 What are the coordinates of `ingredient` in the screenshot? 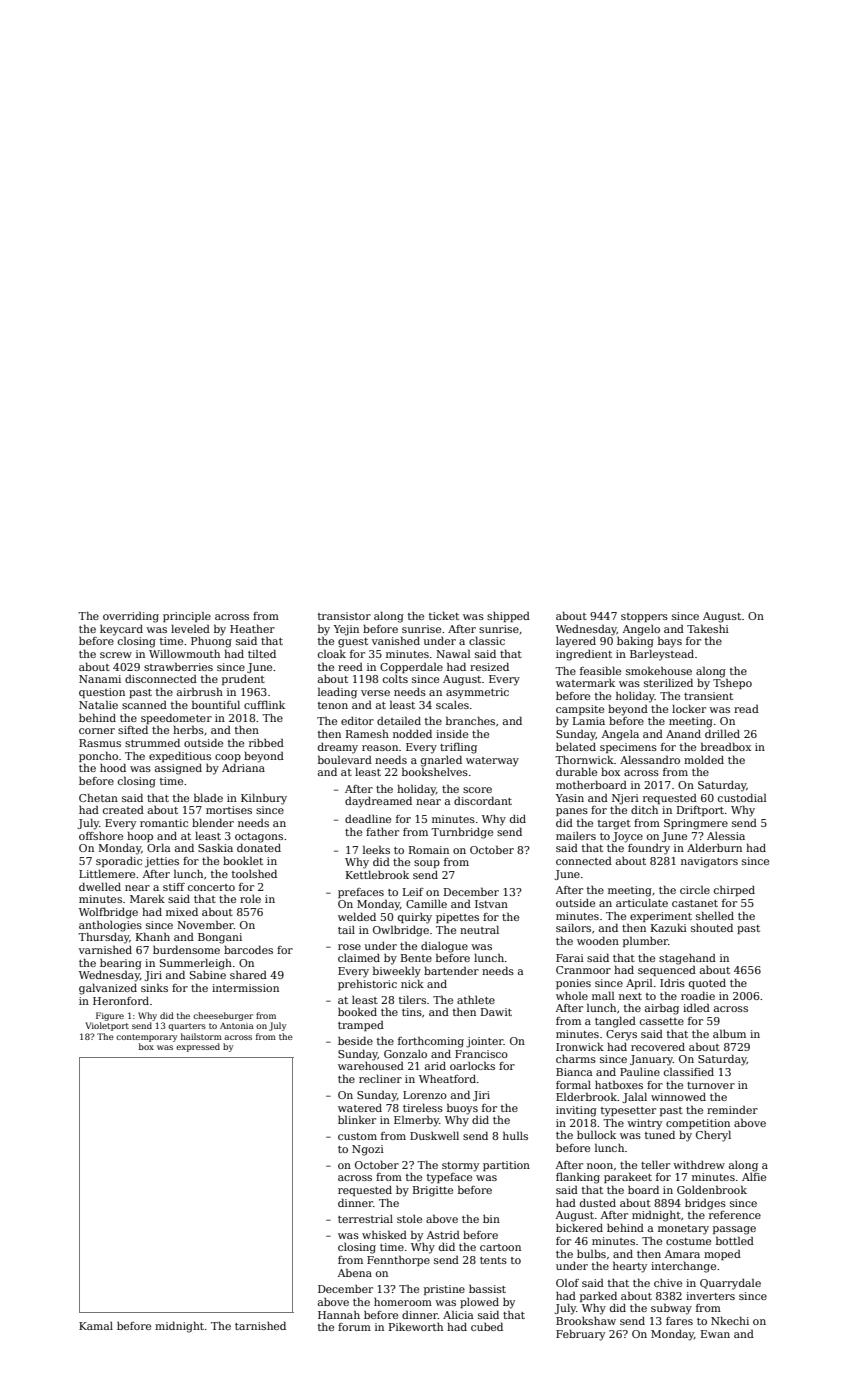 It's located at (584, 655).
